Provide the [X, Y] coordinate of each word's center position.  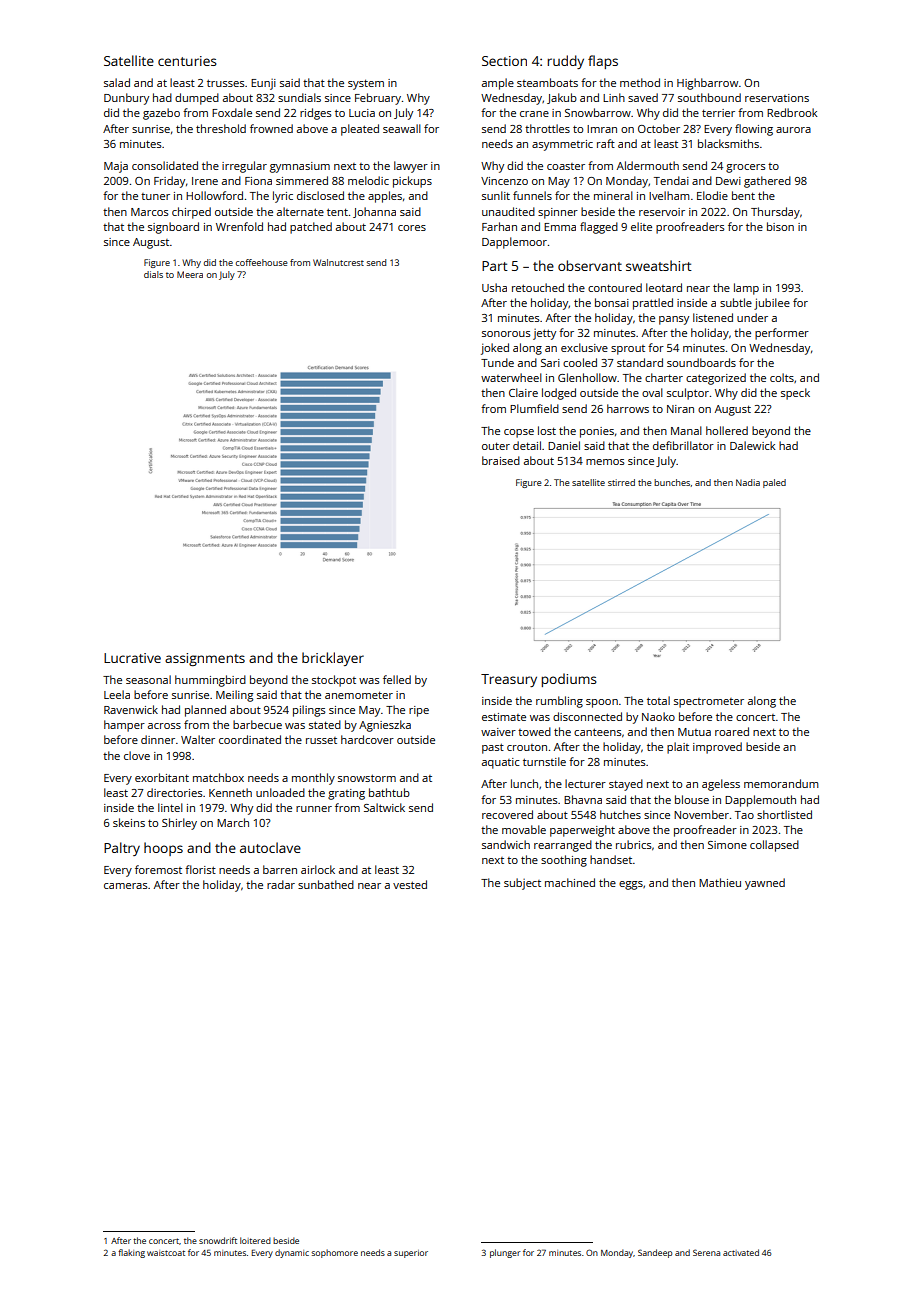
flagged [599, 228]
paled [774, 483]
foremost [158, 869]
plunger [505, 1253]
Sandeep [655, 1253]
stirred [621, 482]
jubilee [772, 304]
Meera [190, 274]
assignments [205, 659]
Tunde [497, 362]
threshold [221, 128]
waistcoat [166, 1253]
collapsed [774, 846]
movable [524, 829]
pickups [412, 182]
